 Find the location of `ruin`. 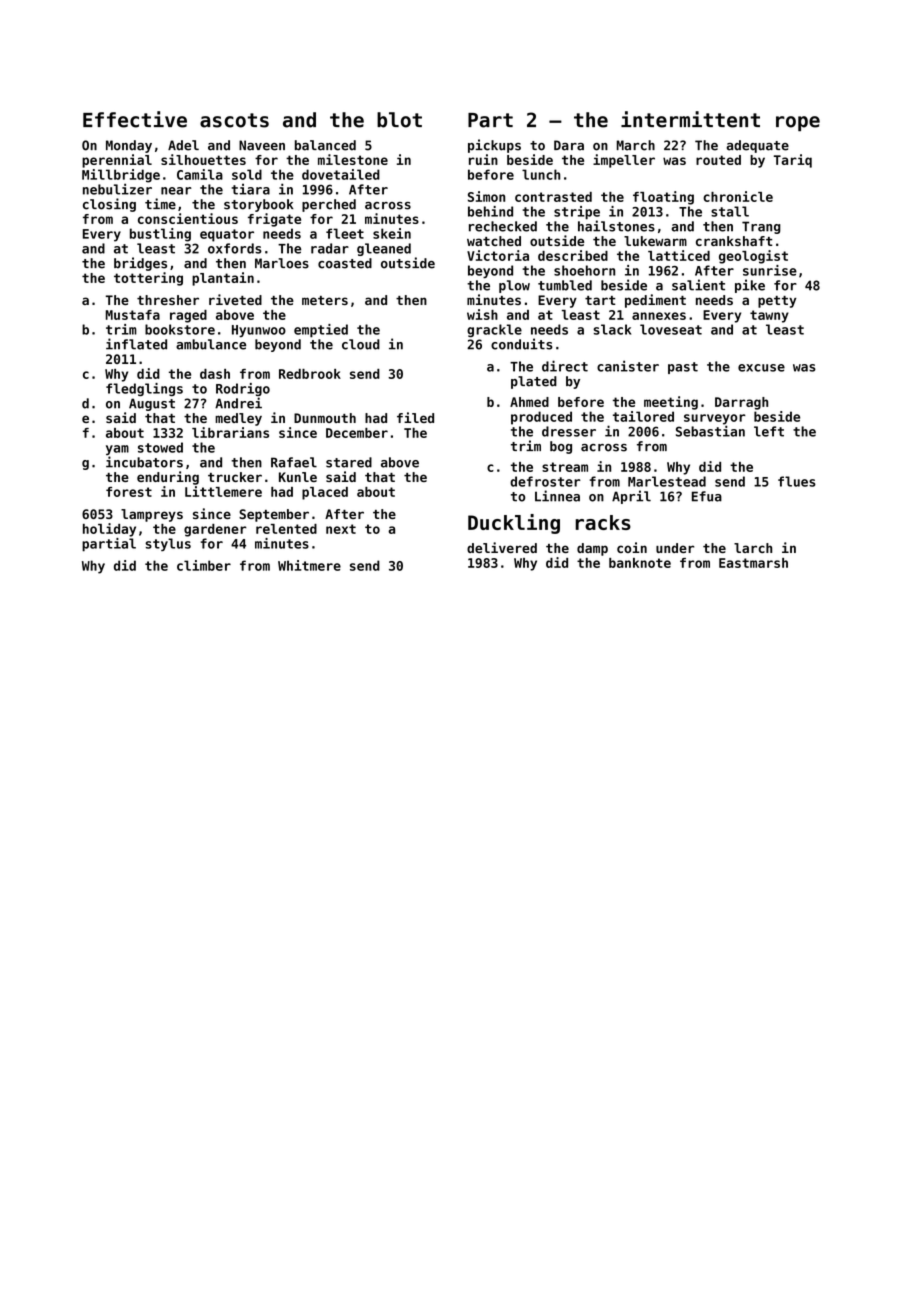

ruin is located at coordinates (483, 159).
